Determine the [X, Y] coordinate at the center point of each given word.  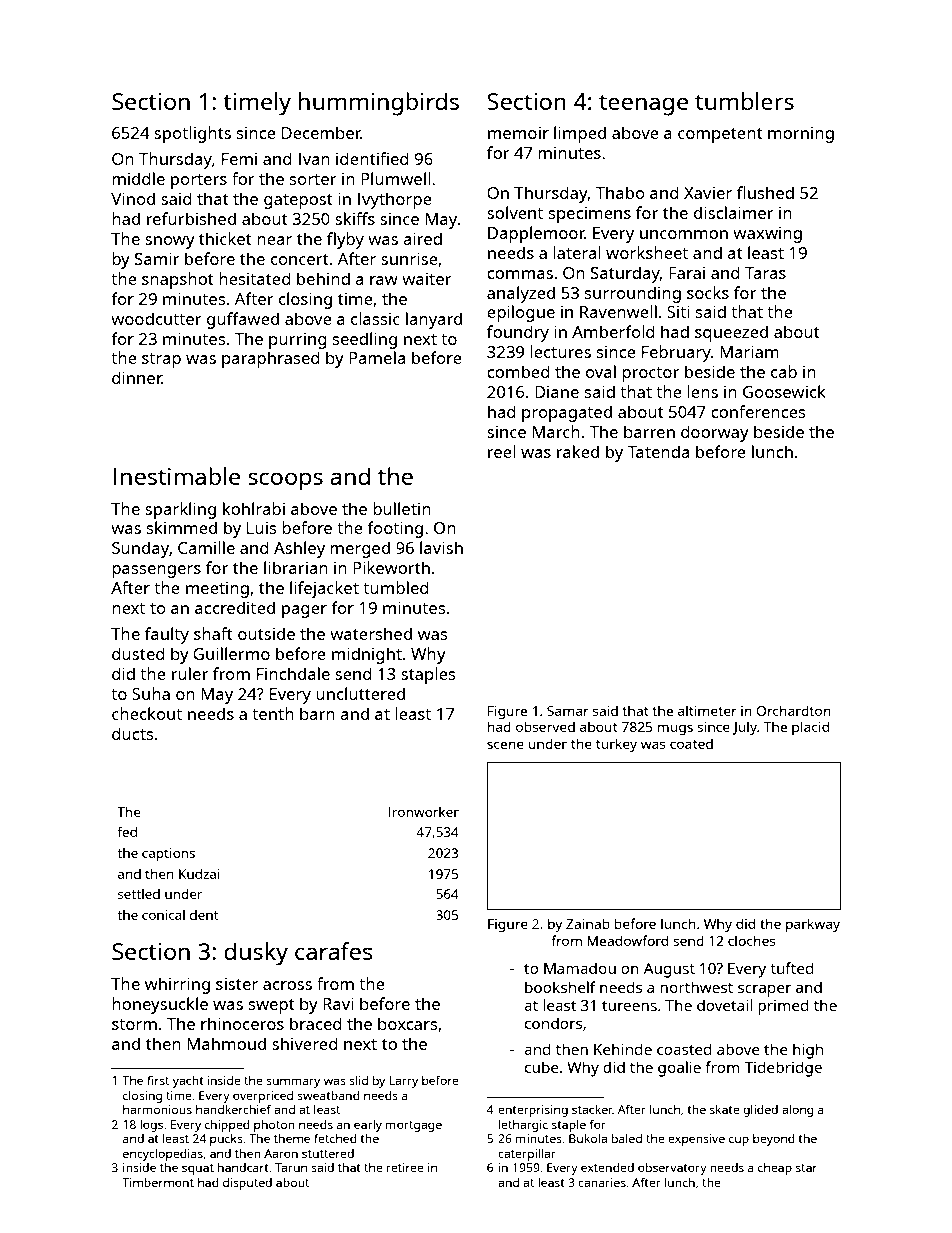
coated [691, 743]
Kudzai [199, 874]
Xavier [708, 193]
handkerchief [233, 1109]
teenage [643, 105]
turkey [616, 745]
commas [520, 274]
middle [138, 178]
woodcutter [156, 318]
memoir [518, 133]
